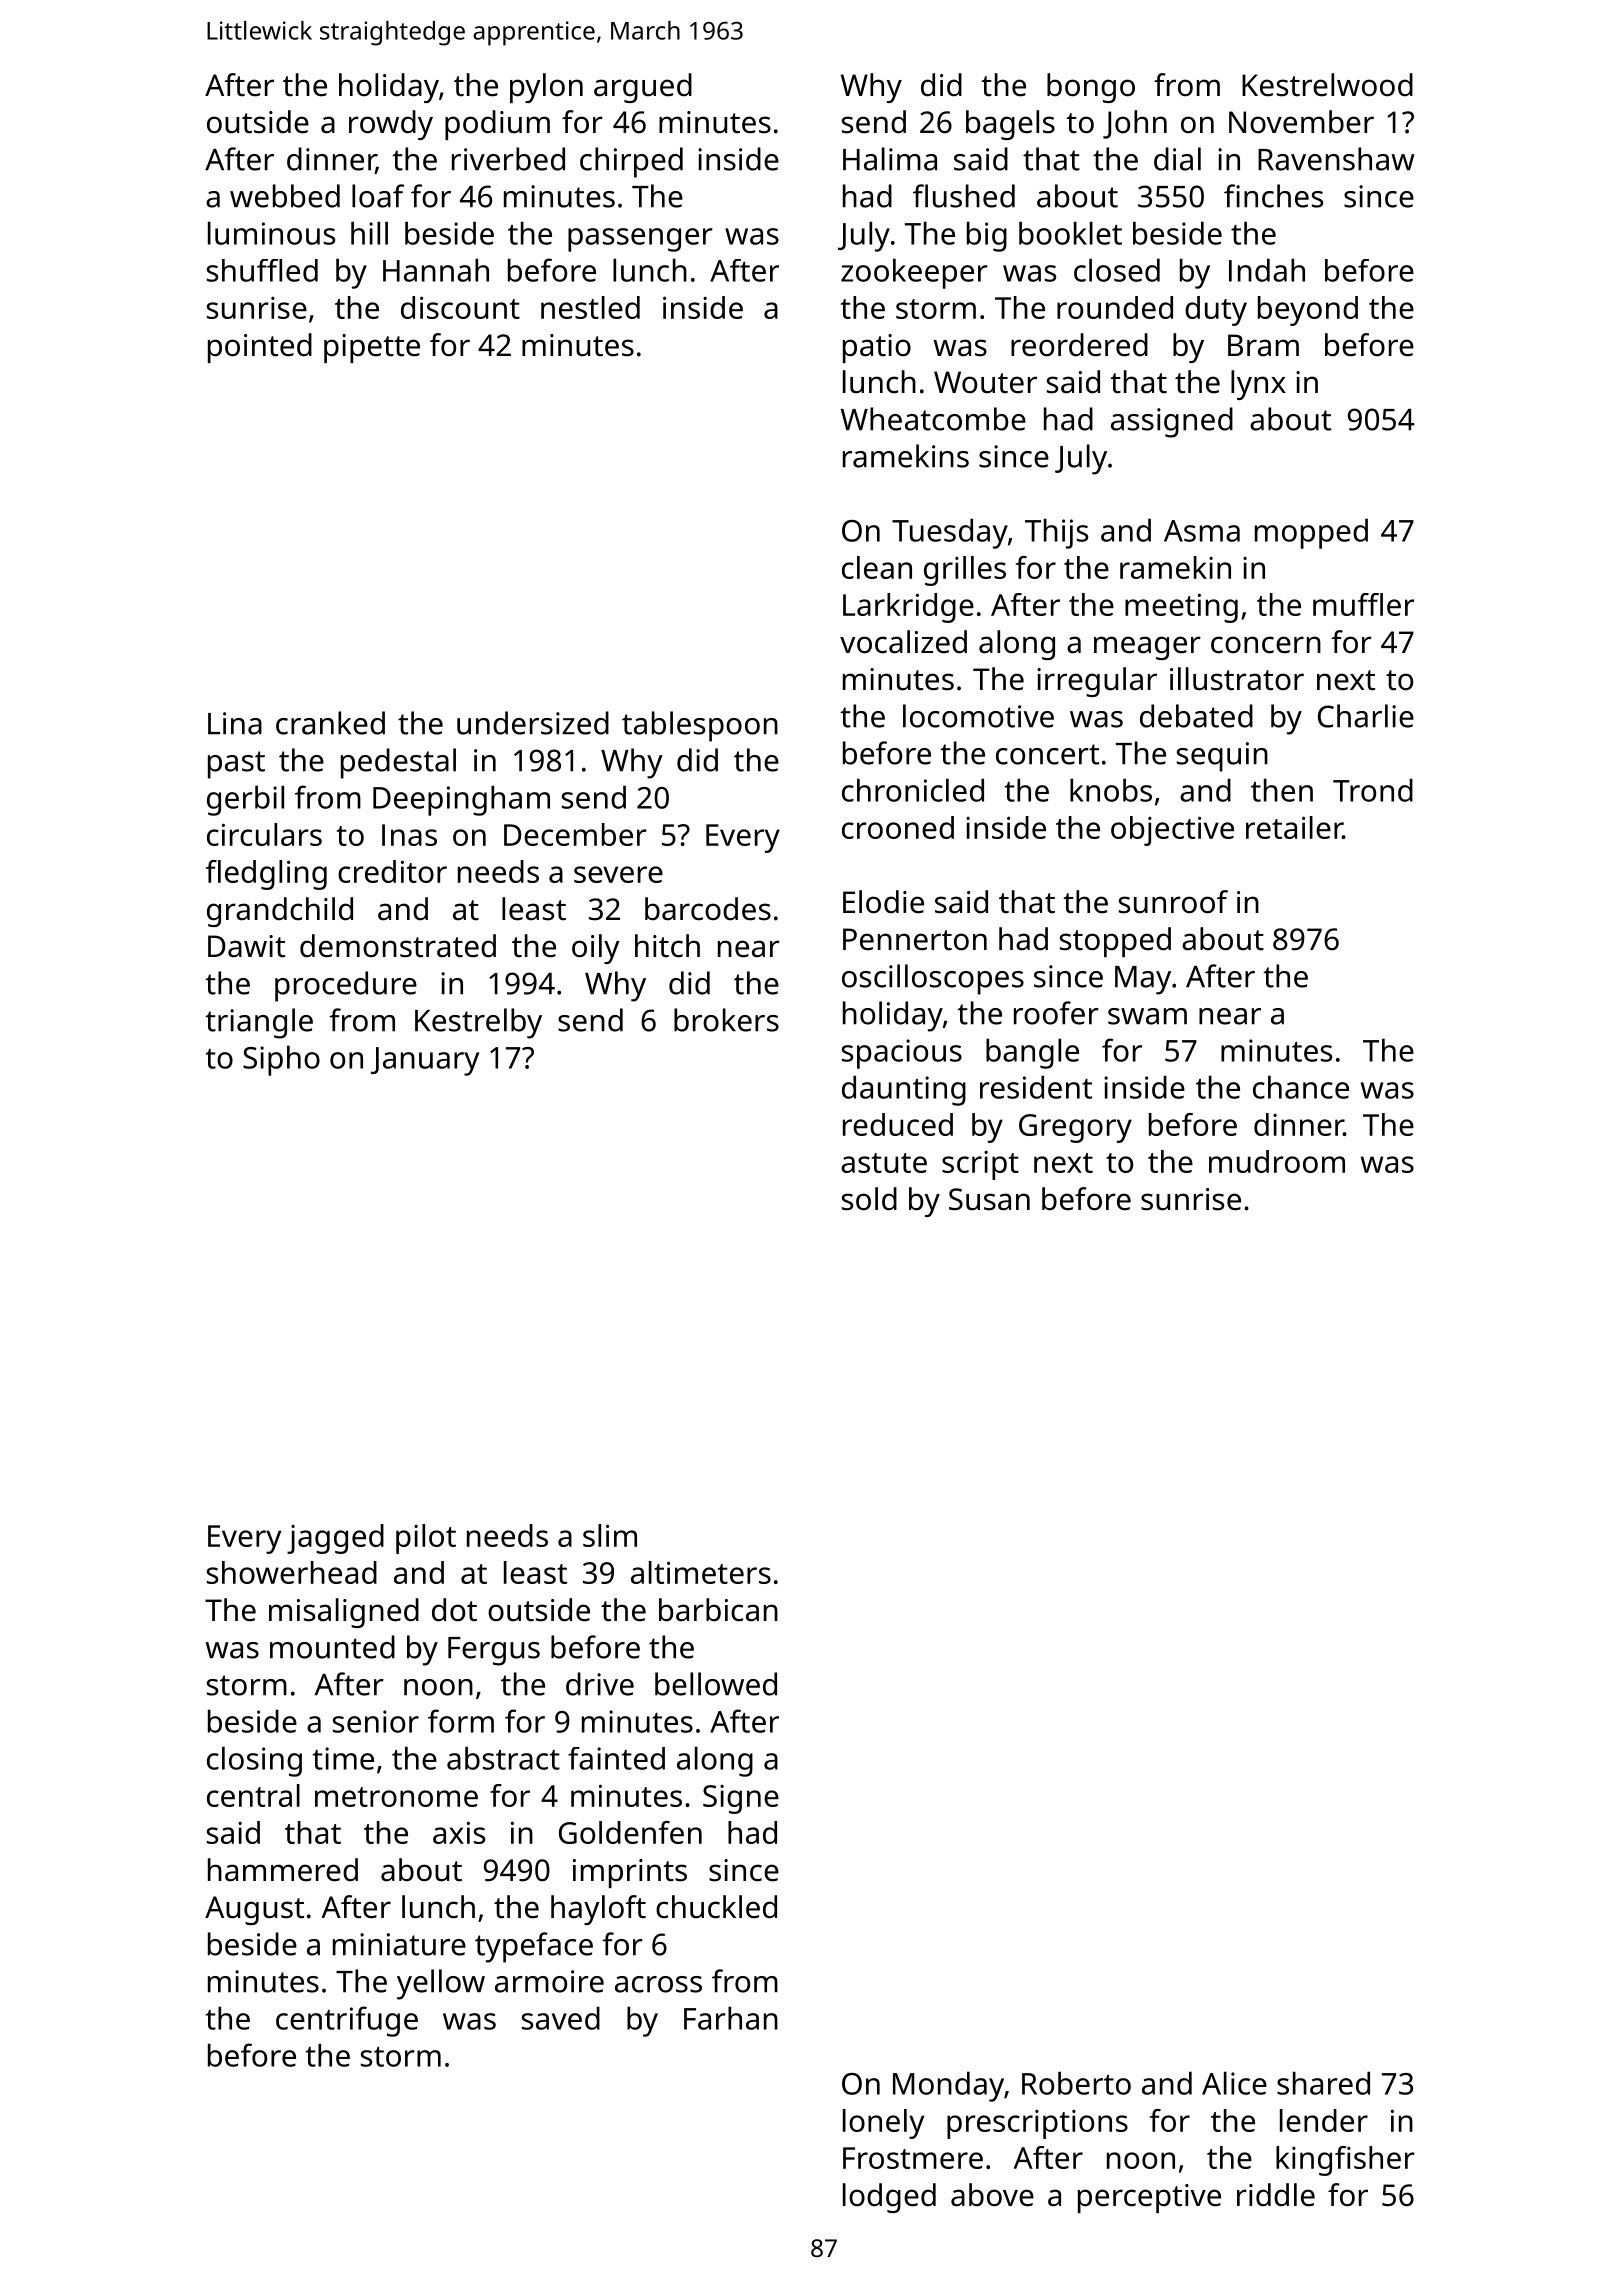  Describe the element at coordinates (643, 88) in the image. I see `argued` at that location.
